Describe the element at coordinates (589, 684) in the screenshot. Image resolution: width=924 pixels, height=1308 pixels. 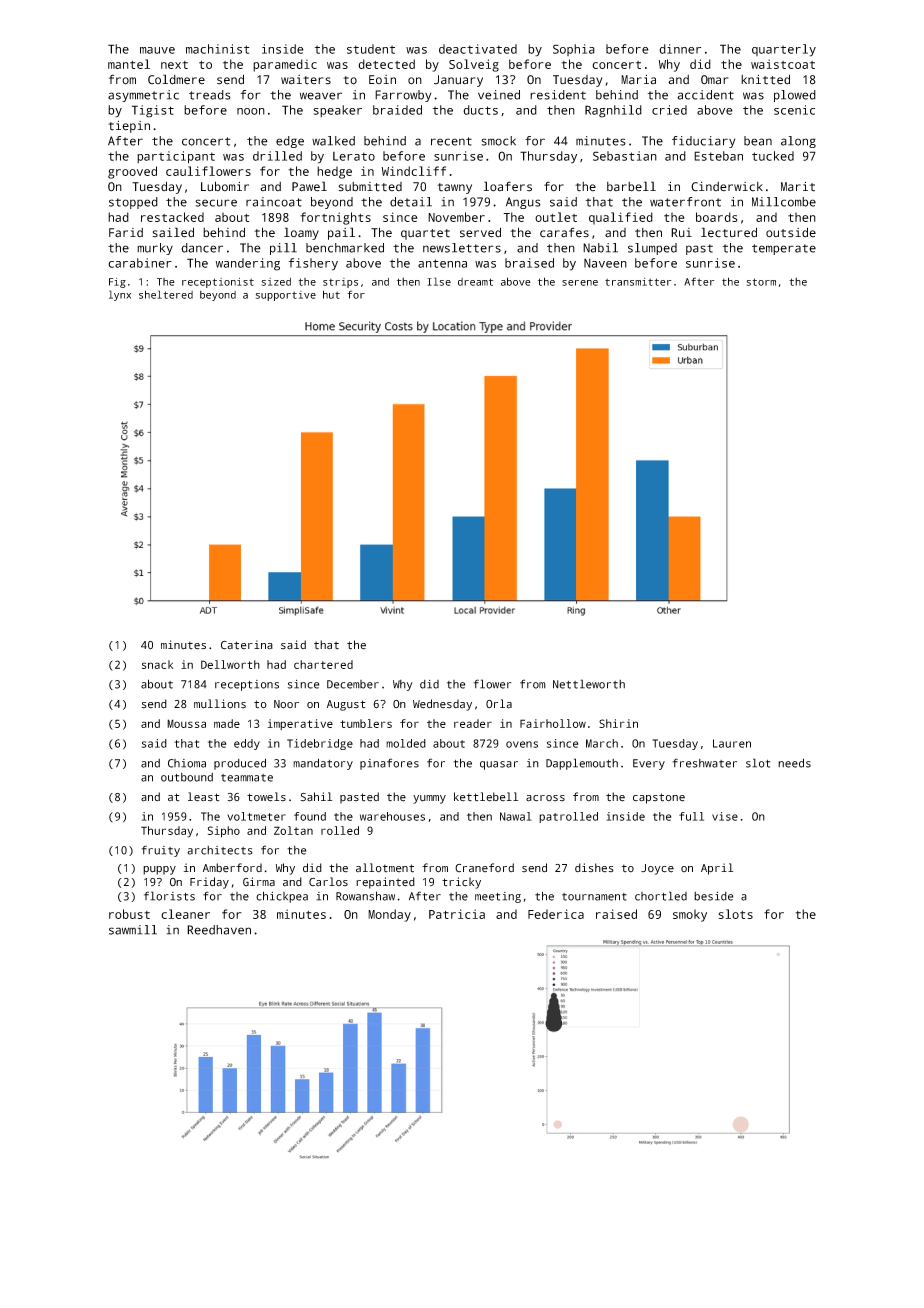
I see `Nettleworth` at that location.
